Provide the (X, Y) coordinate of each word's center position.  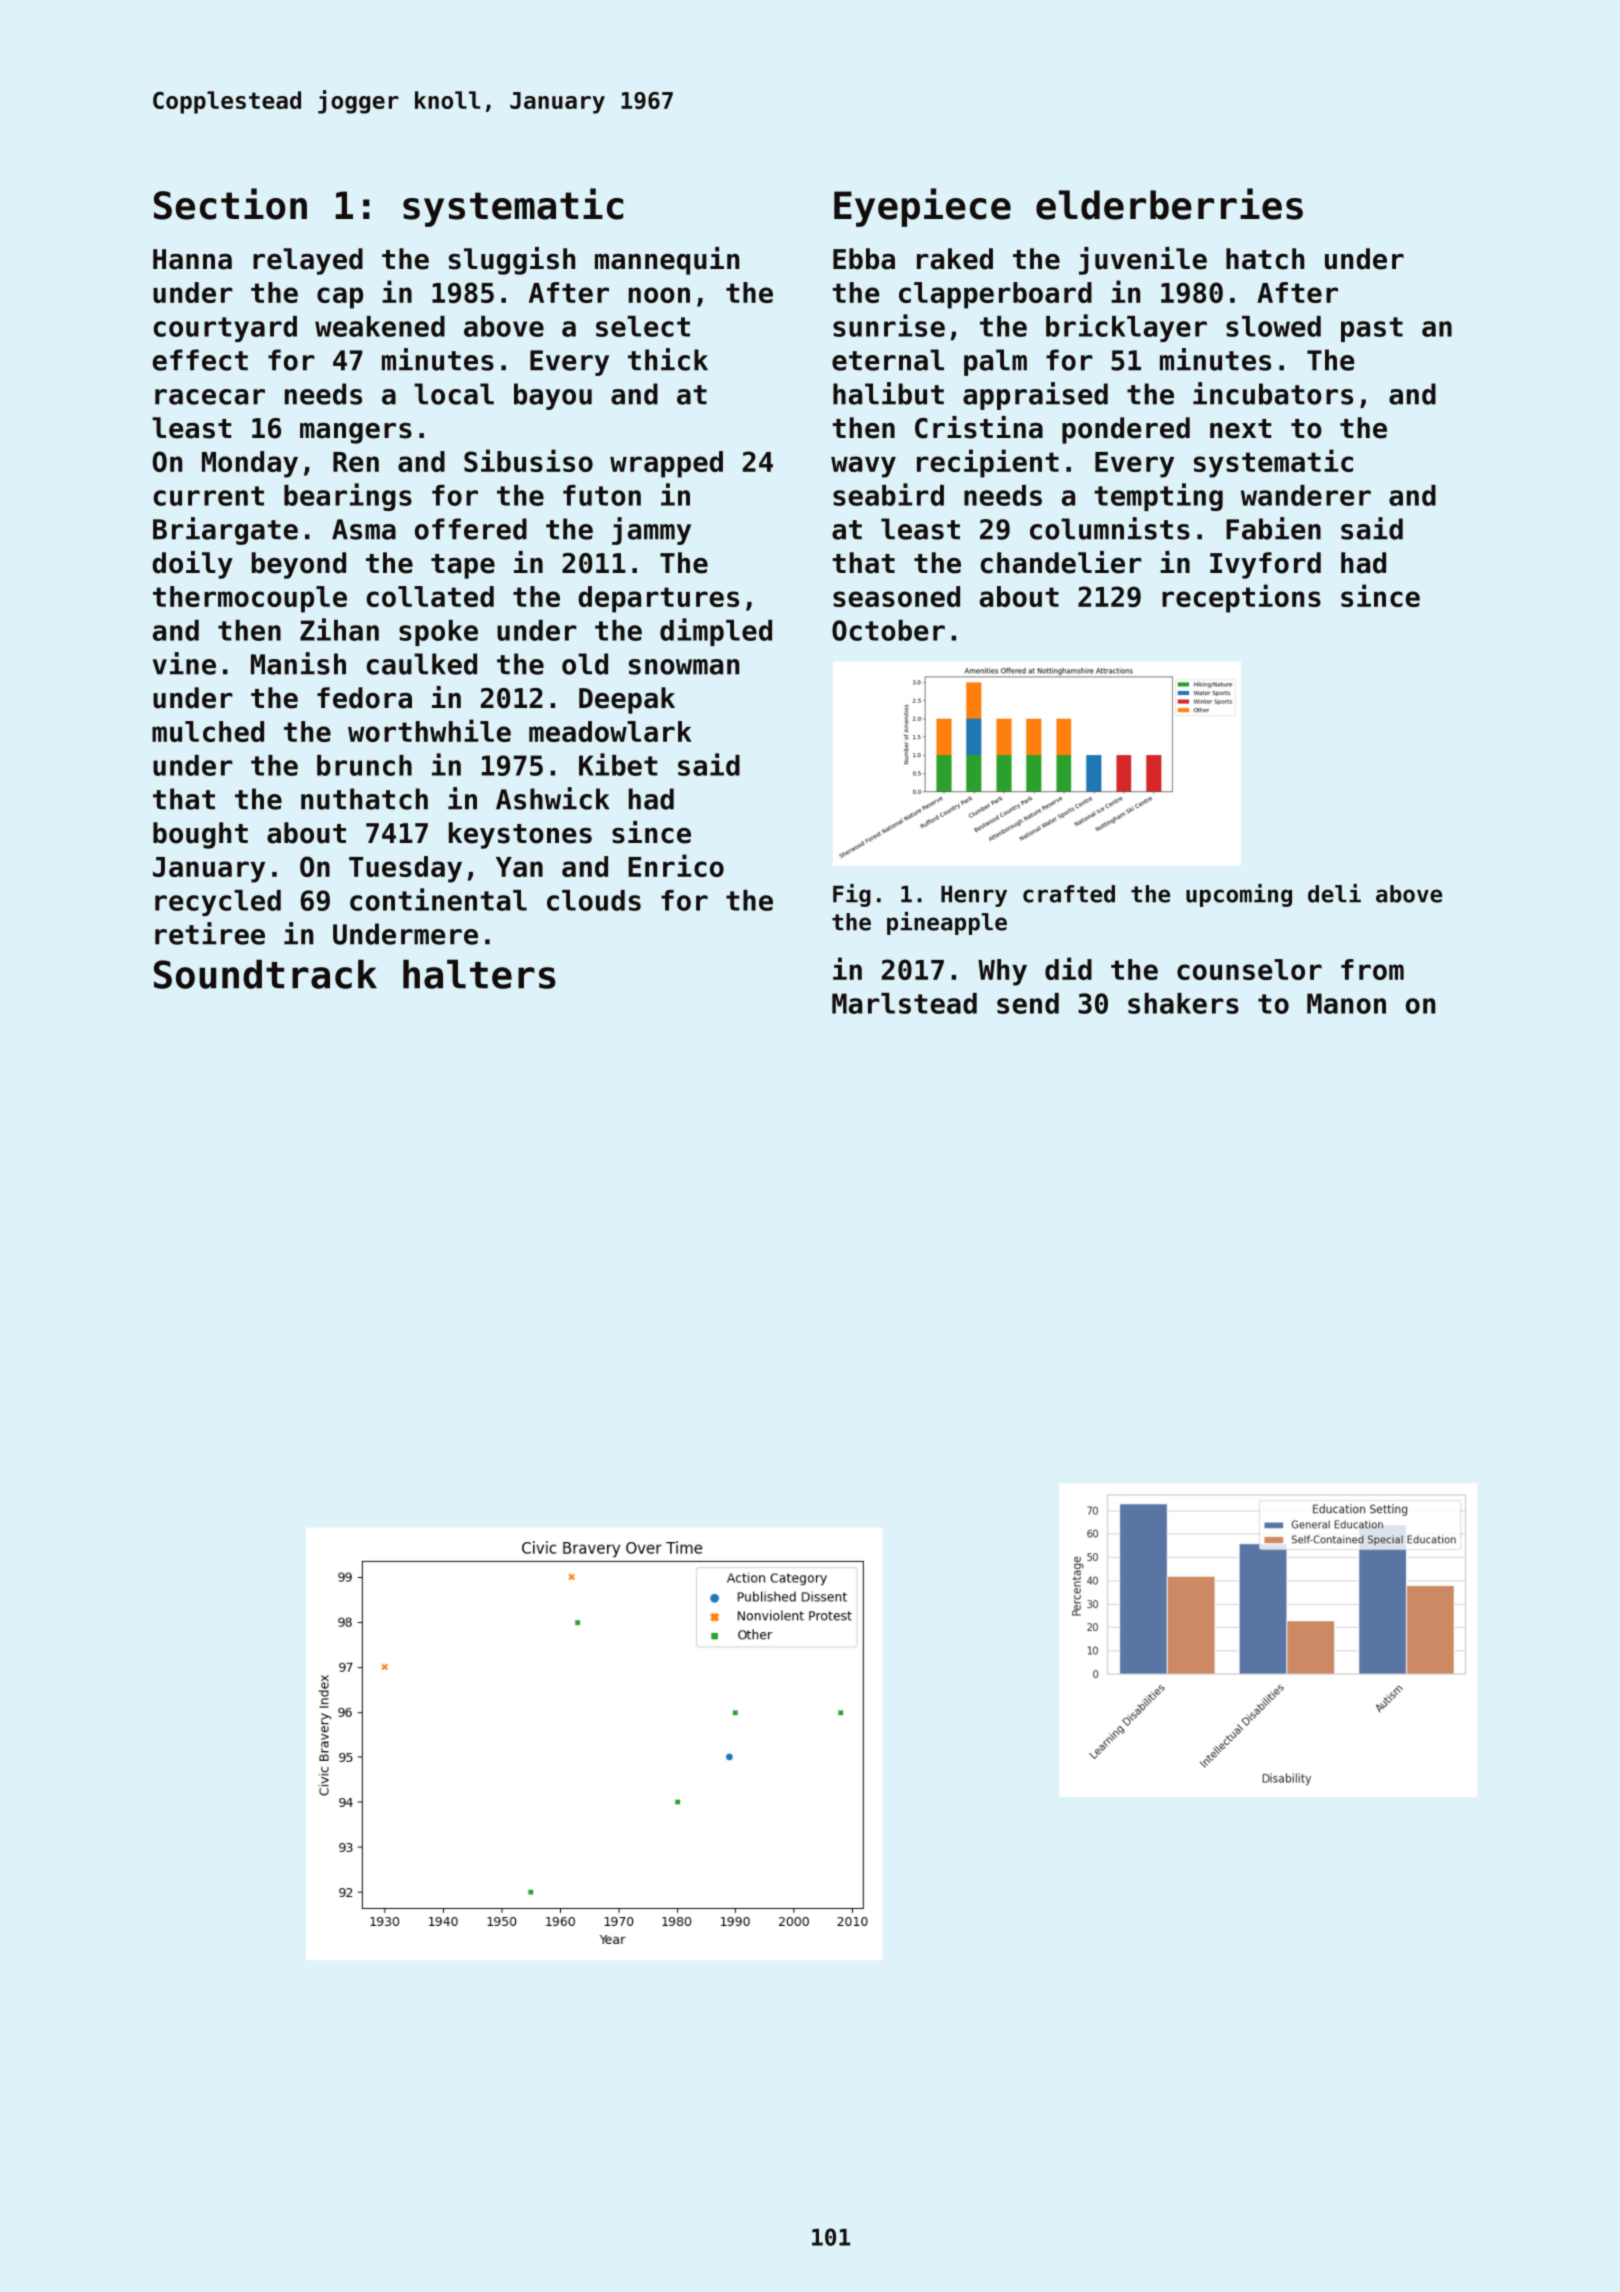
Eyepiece (922, 207)
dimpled (716, 632)
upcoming (1239, 895)
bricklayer (1126, 328)
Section (230, 204)
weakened (380, 326)
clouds (594, 900)
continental (438, 899)
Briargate (225, 531)
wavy (863, 467)
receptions (1241, 598)
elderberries (1169, 204)
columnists (1110, 528)
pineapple (947, 923)
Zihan (339, 629)
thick (668, 359)
